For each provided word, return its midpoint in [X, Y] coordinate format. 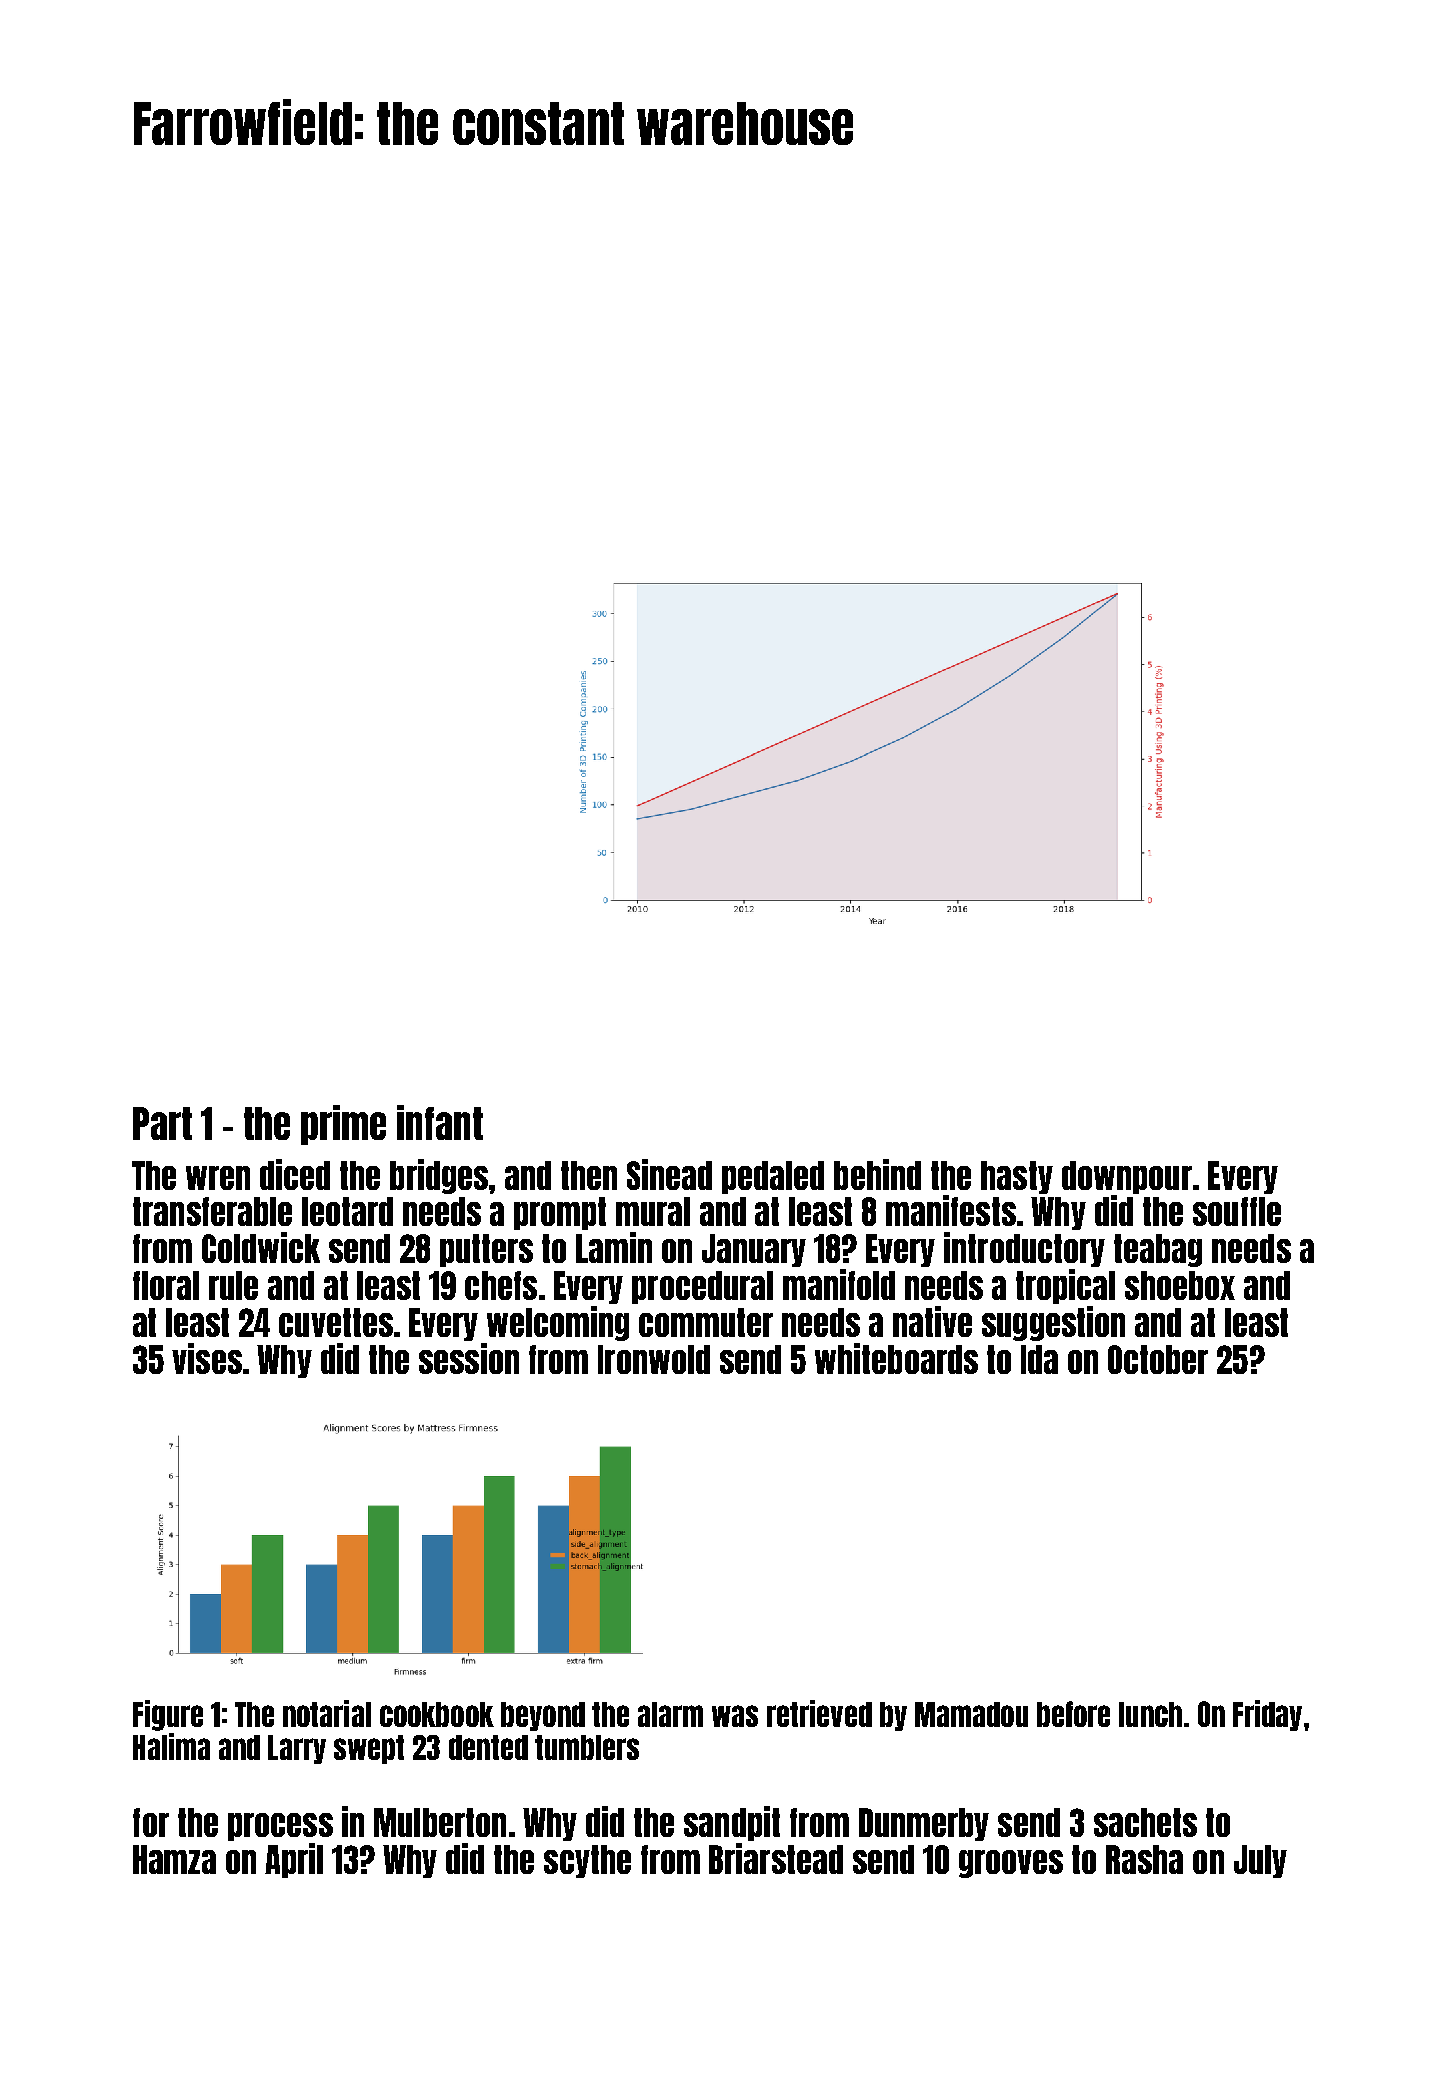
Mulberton [440, 1822]
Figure [168, 1715]
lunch [1150, 1714]
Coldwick [261, 1247]
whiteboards [896, 1358]
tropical [1065, 1286]
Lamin [614, 1247]
